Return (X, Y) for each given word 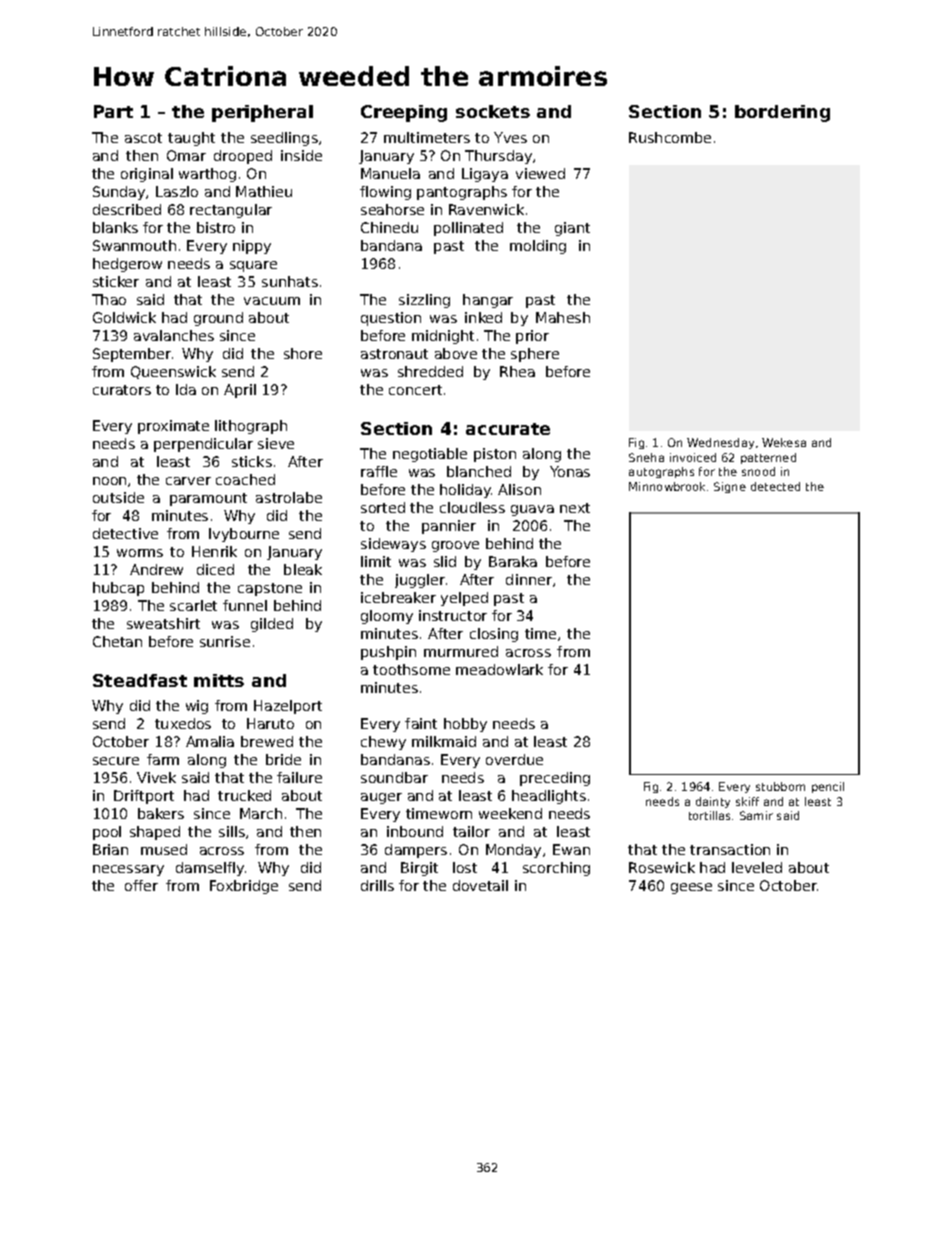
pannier (449, 527)
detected (775, 486)
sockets (493, 111)
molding (538, 247)
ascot (143, 138)
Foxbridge (244, 887)
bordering (782, 113)
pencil (828, 787)
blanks (115, 227)
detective (125, 533)
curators (122, 390)
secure (116, 761)
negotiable (430, 455)
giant (572, 229)
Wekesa (784, 442)
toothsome (411, 669)
